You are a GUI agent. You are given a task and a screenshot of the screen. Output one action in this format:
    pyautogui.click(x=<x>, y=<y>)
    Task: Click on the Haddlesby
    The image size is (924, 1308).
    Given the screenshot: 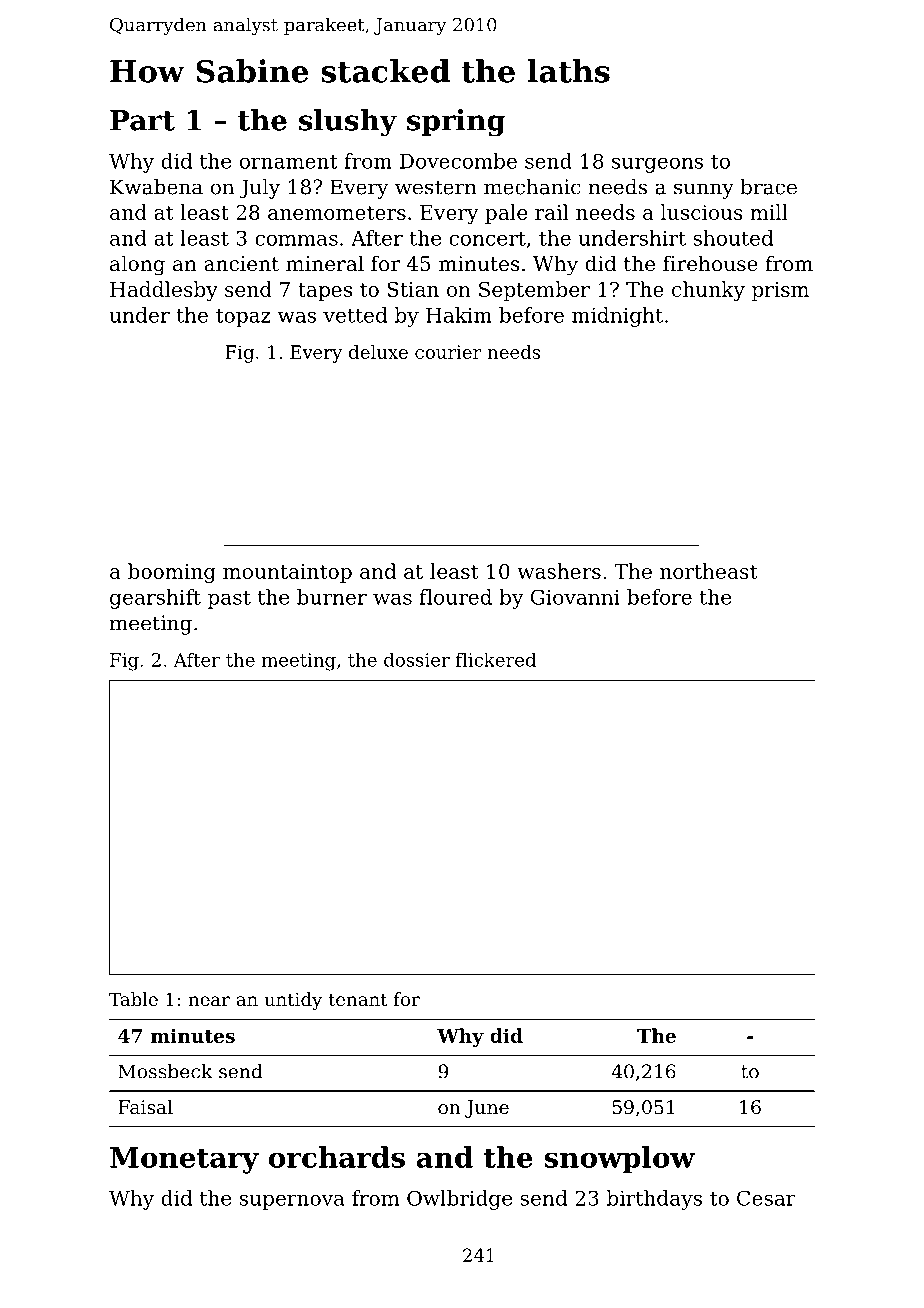 What is the action you would take?
    pyautogui.click(x=164, y=291)
